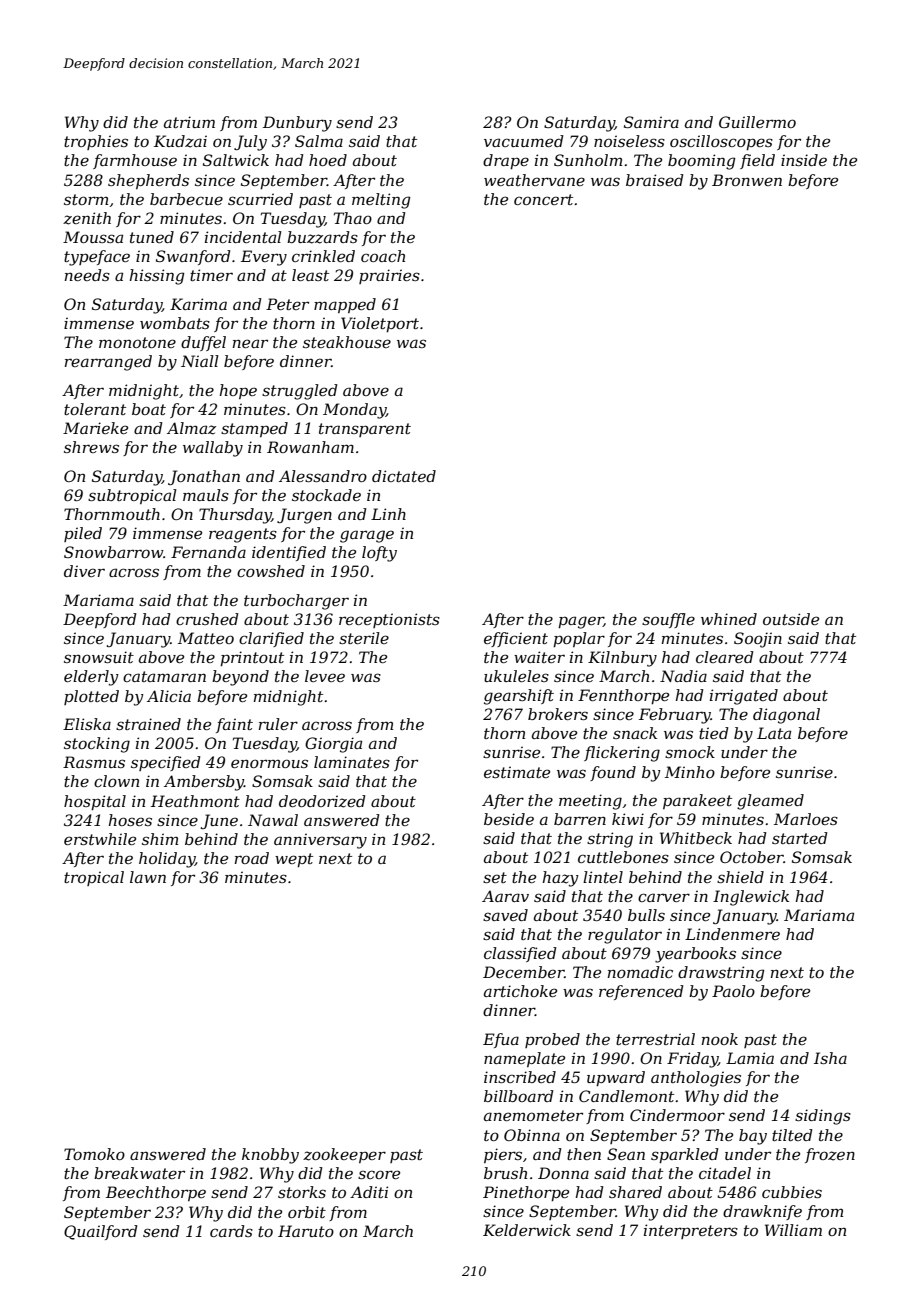 This page has height=1308, width=924. What do you see at coordinates (231, 1231) in the page?
I see `cards` at bounding box center [231, 1231].
